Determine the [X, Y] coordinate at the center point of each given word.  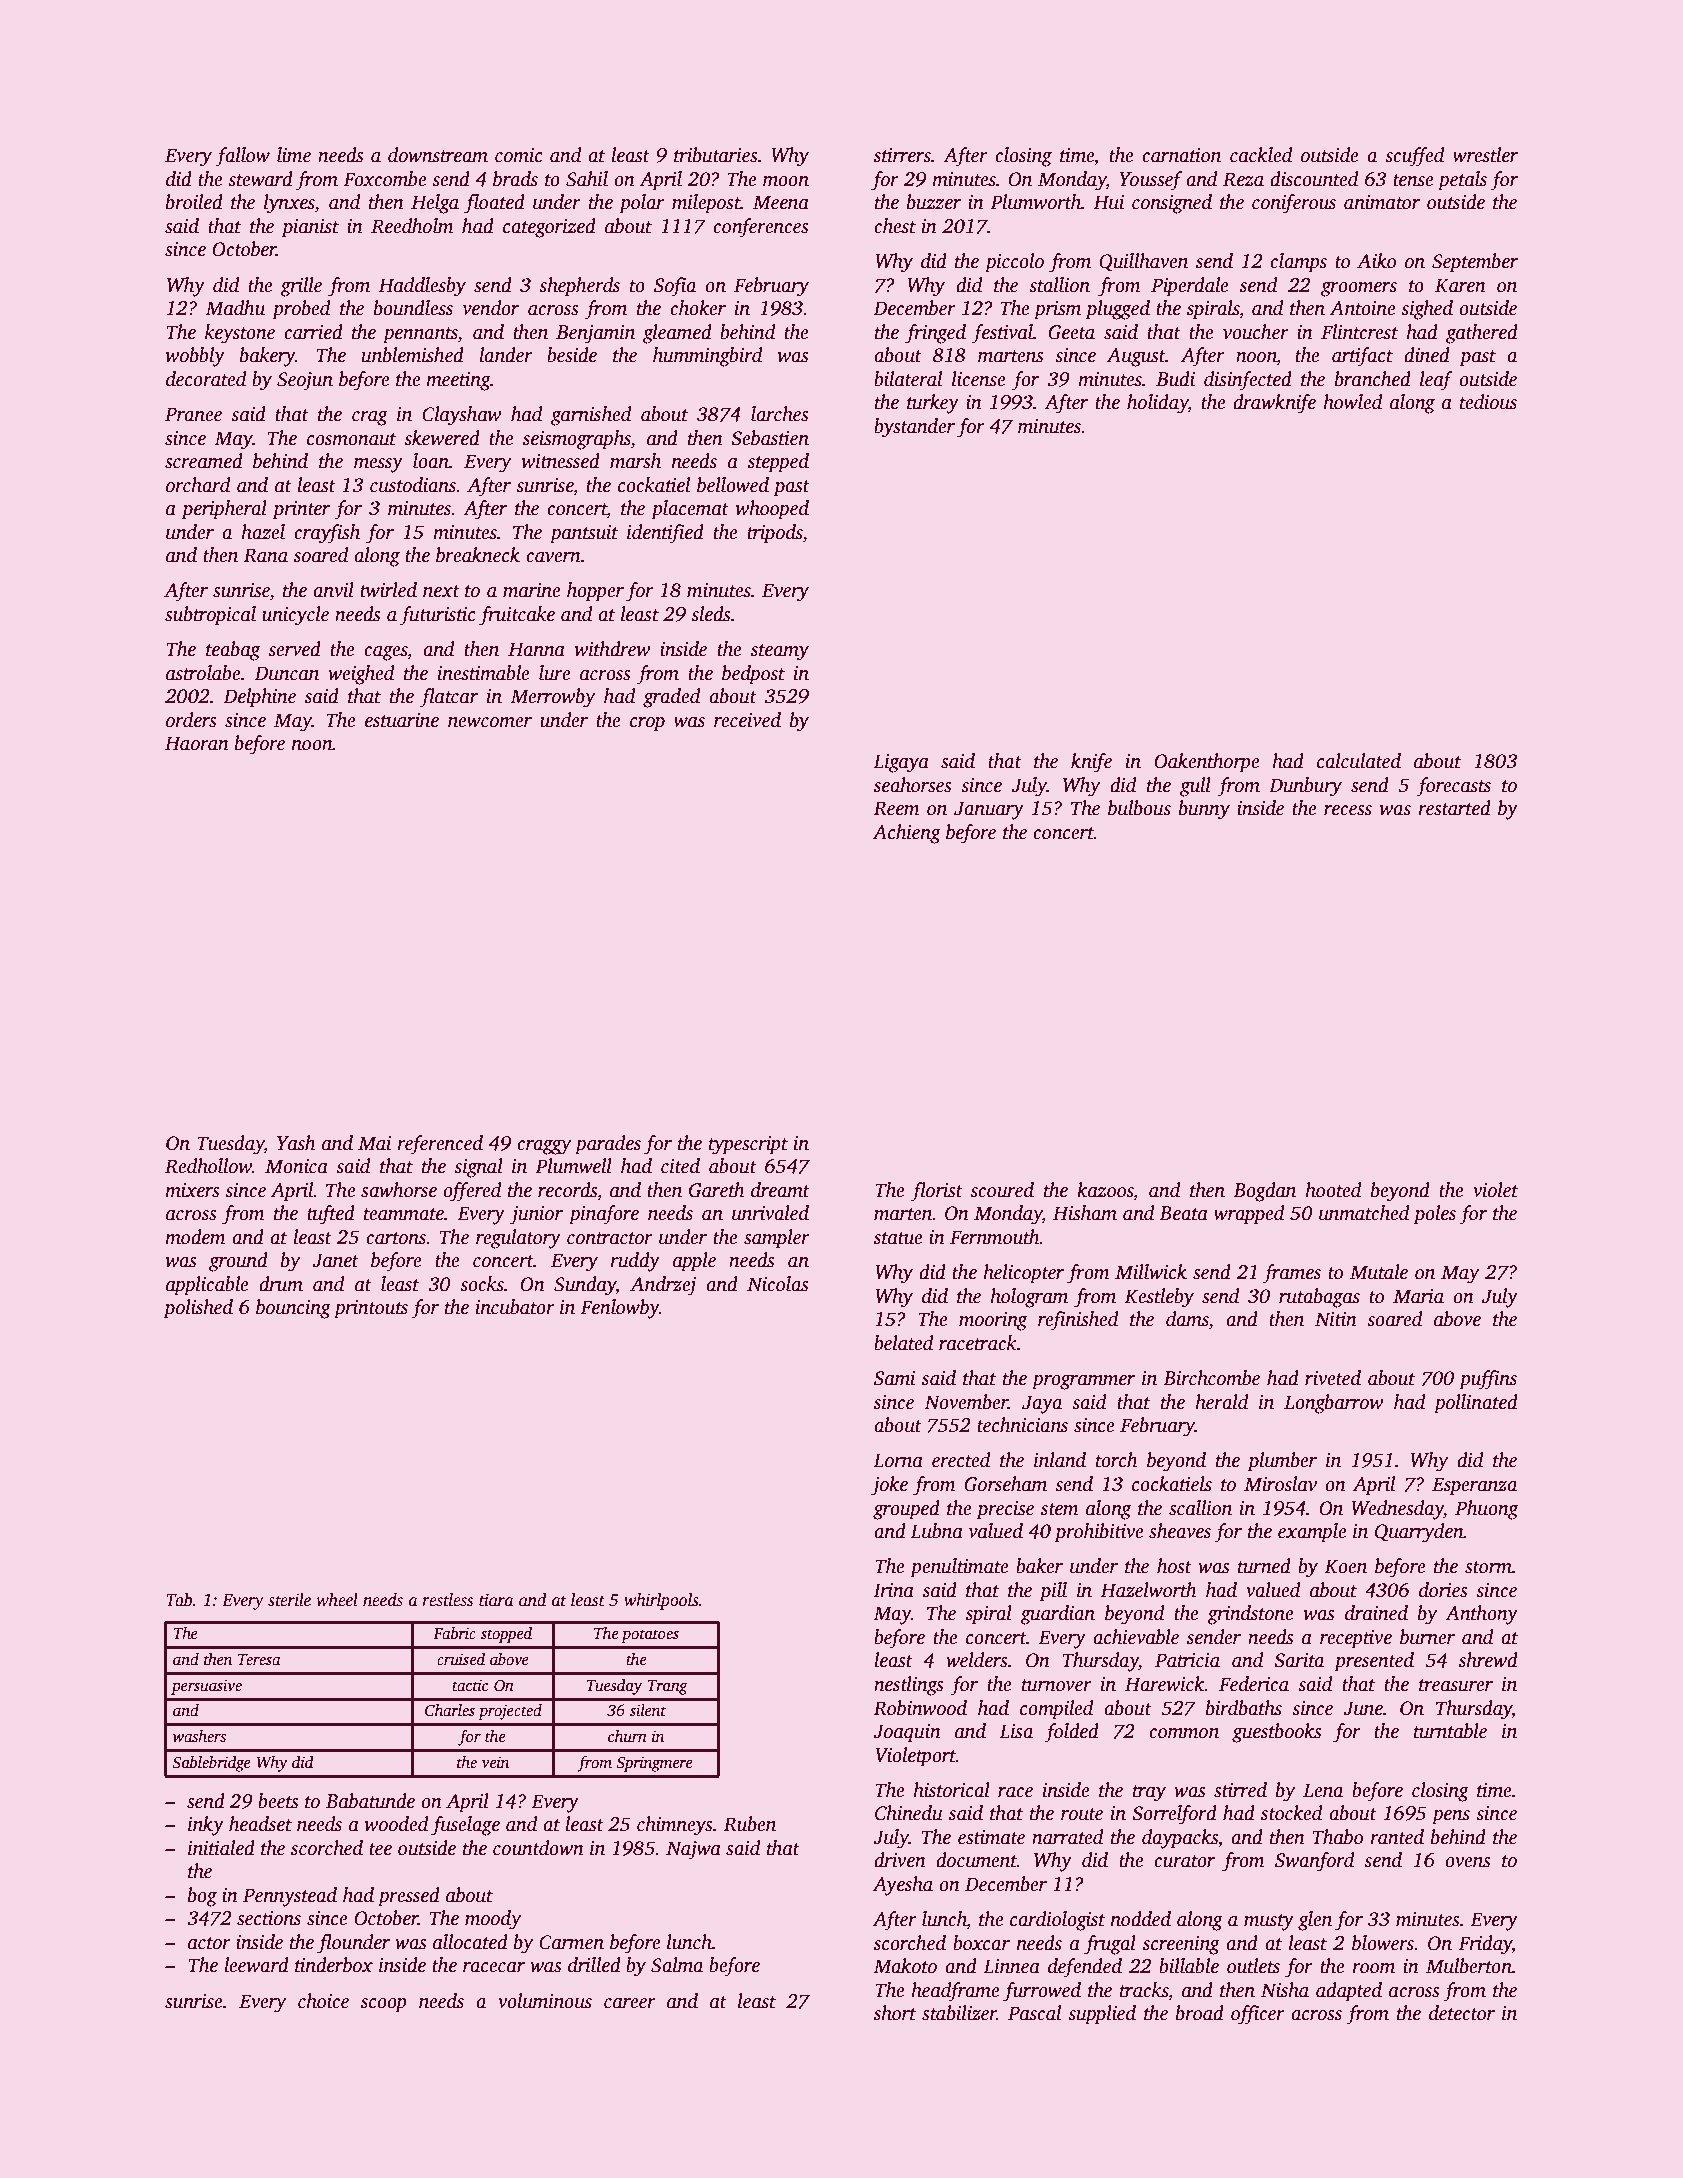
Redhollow [208, 1166]
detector [1462, 2013]
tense [1413, 180]
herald [1221, 1402]
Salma [677, 1965]
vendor [490, 308]
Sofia [675, 287]
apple [694, 1262]
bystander [914, 428]
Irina [893, 1590]
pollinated [1476, 1404]
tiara [496, 1600]
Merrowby [553, 698]
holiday [1157, 404]
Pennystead [290, 1897]
